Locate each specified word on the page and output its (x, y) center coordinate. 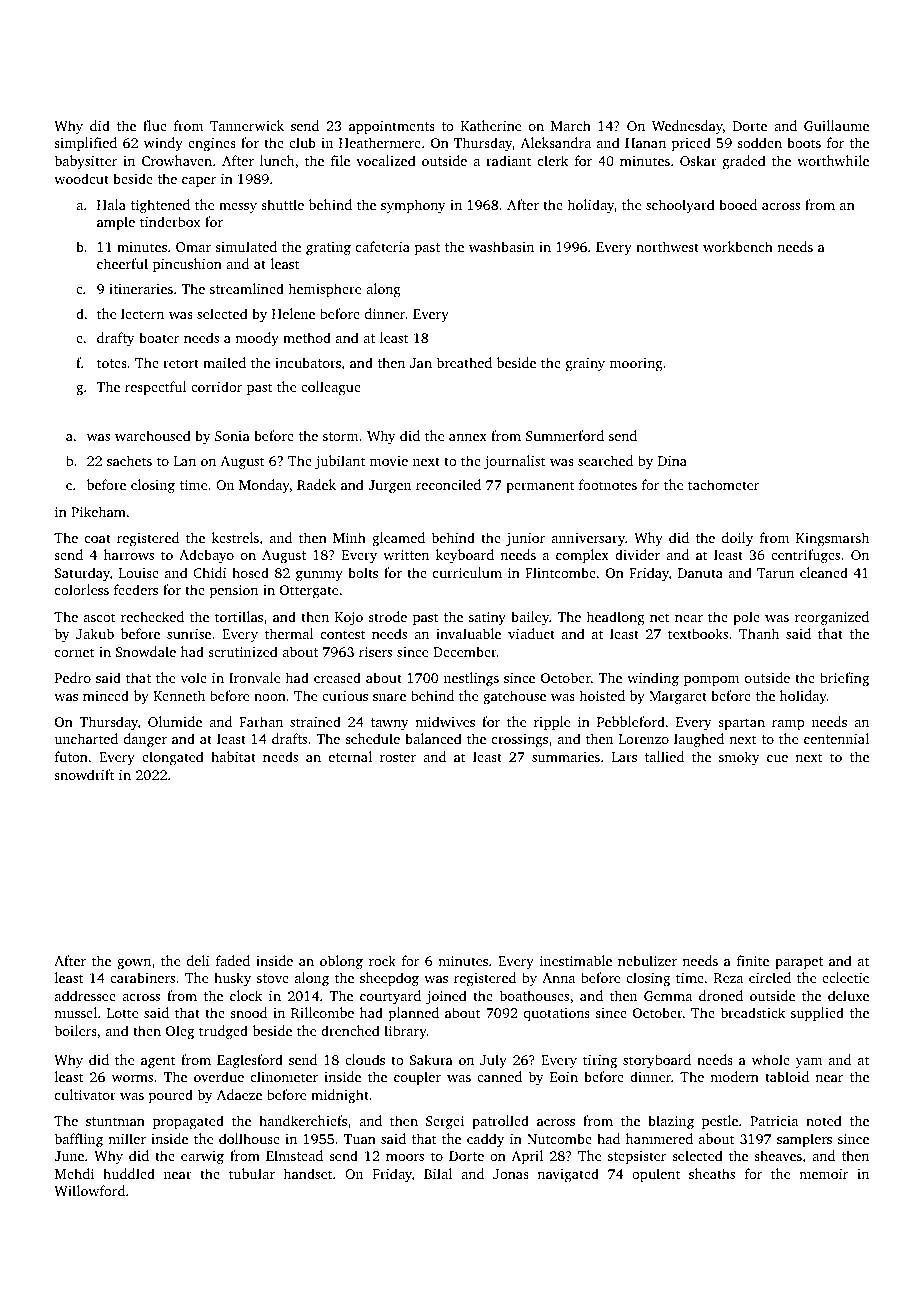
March (571, 125)
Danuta (700, 573)
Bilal (438, 1173)
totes (112, 363)
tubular (252, 1173)
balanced (433, 738)
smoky (739, 758)
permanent (540, 487)
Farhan (261, 721)
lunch (277, 160)
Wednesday (687, 127)
